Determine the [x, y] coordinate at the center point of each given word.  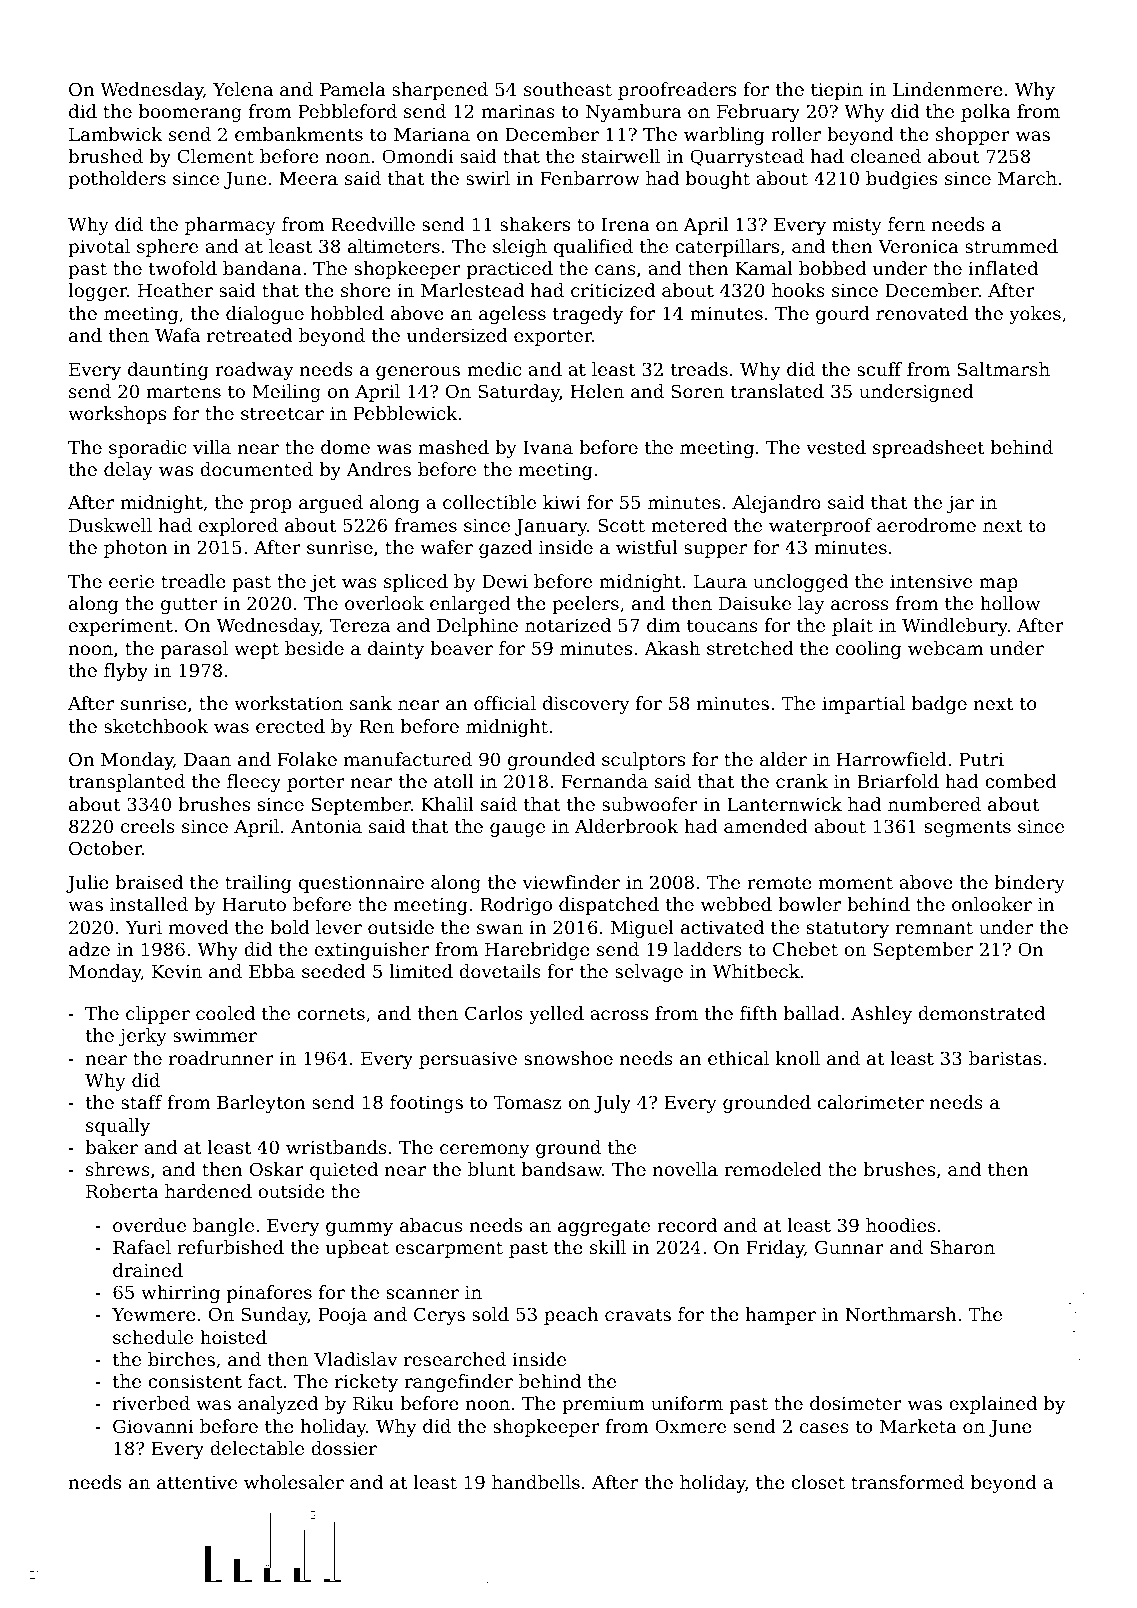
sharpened [440, 91]
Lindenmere [948, 89]
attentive [197, 1482]
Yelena [243, 89]
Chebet [805, 949]
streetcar [282, 413]
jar [960, 504]
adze [89, 949]
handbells [536, 1482]
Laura [720, 581]
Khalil [448, 804]
